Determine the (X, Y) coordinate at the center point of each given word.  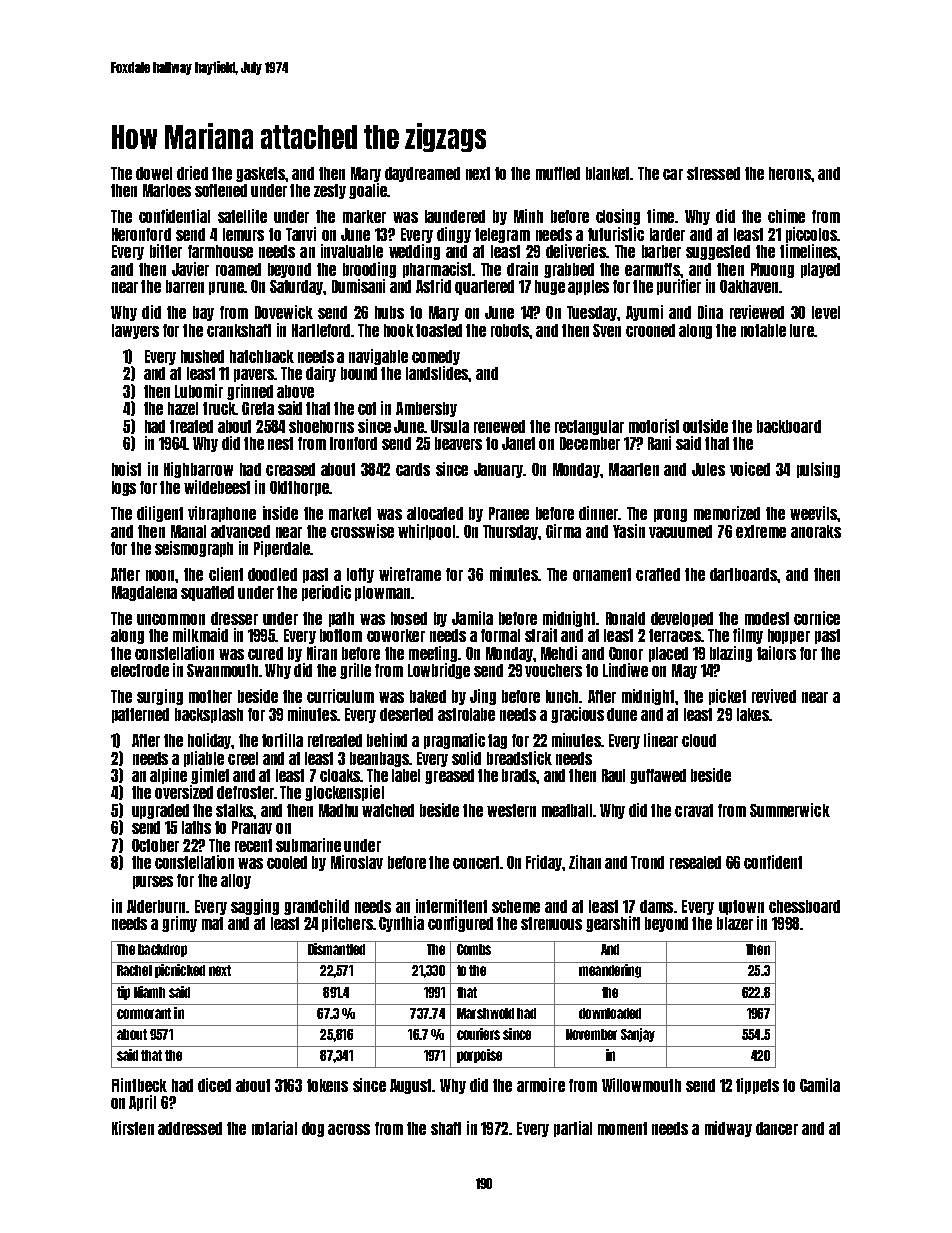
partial (573, 1129)
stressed (713, 173)
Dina (710, 312)
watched (388, 810)
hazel (183, 408)
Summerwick (790, 810)
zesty (330, 191)
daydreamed (422, 174)
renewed (499, 426)
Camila (820, 1085)
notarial (274, 1128)
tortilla (282, 740)
